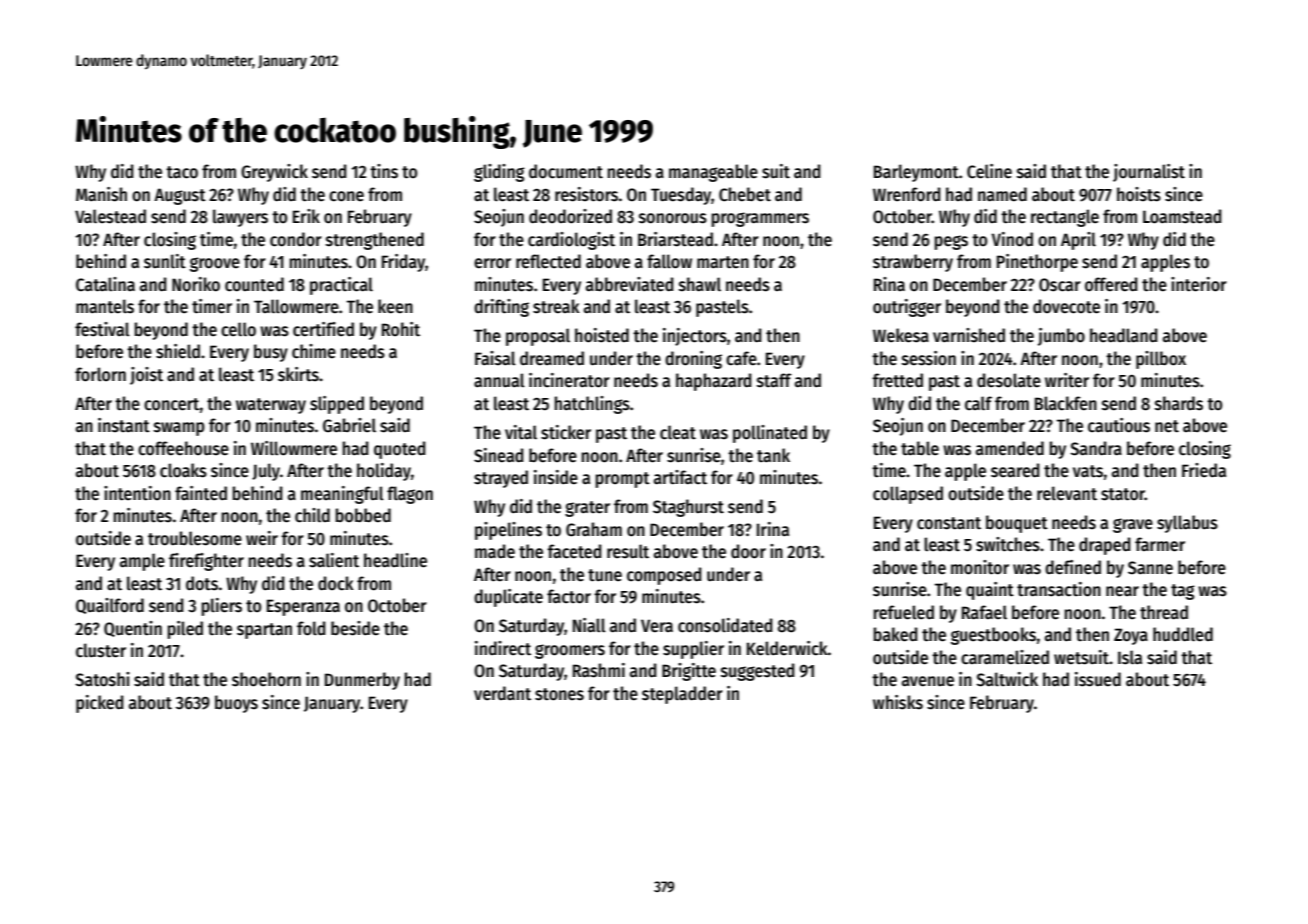 The image size is (1308, 924). What do you see at coordinates (1002, 194) in the page?
I see `named` at bounding box center [1002, 194].
